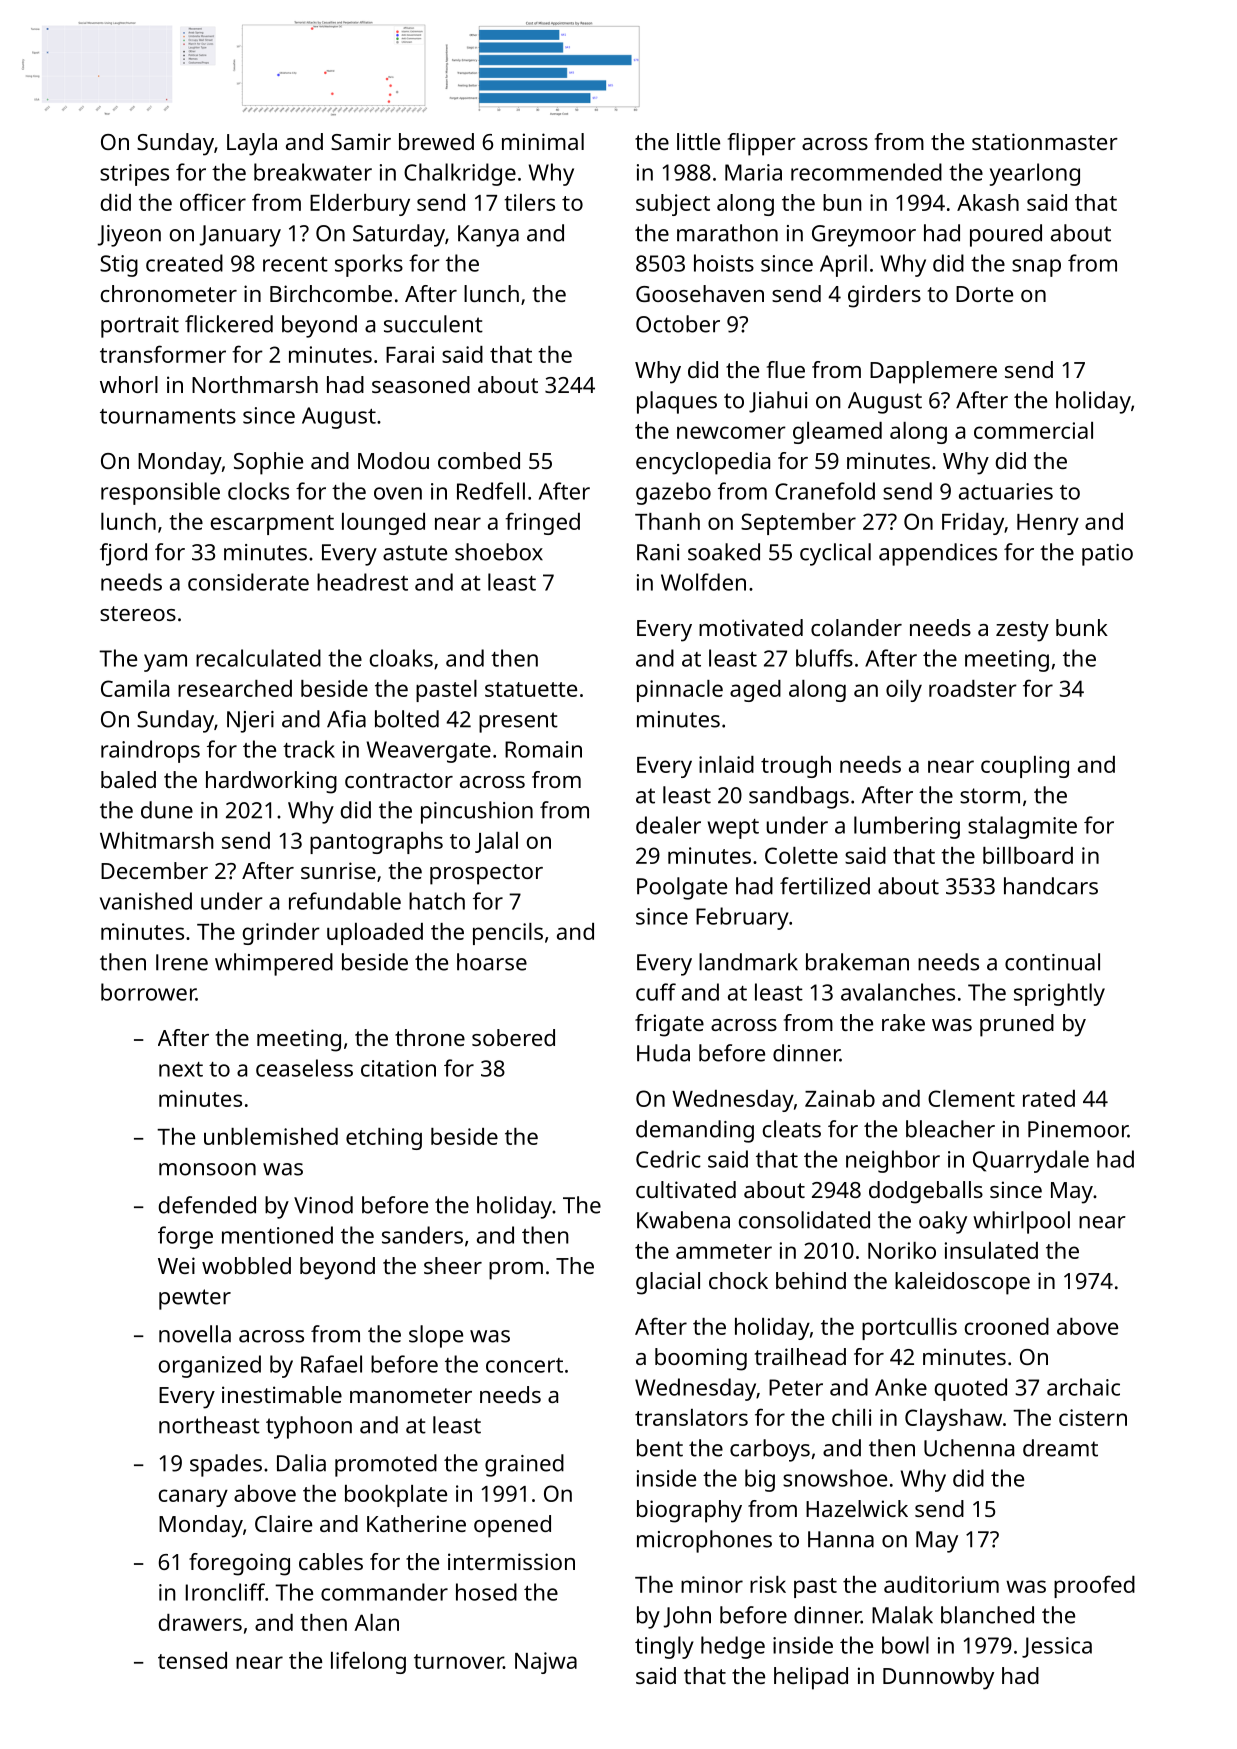 The width and height of the screenshot is (1237, 1749). I want to click on Northmarsh, so click(255, 384).
